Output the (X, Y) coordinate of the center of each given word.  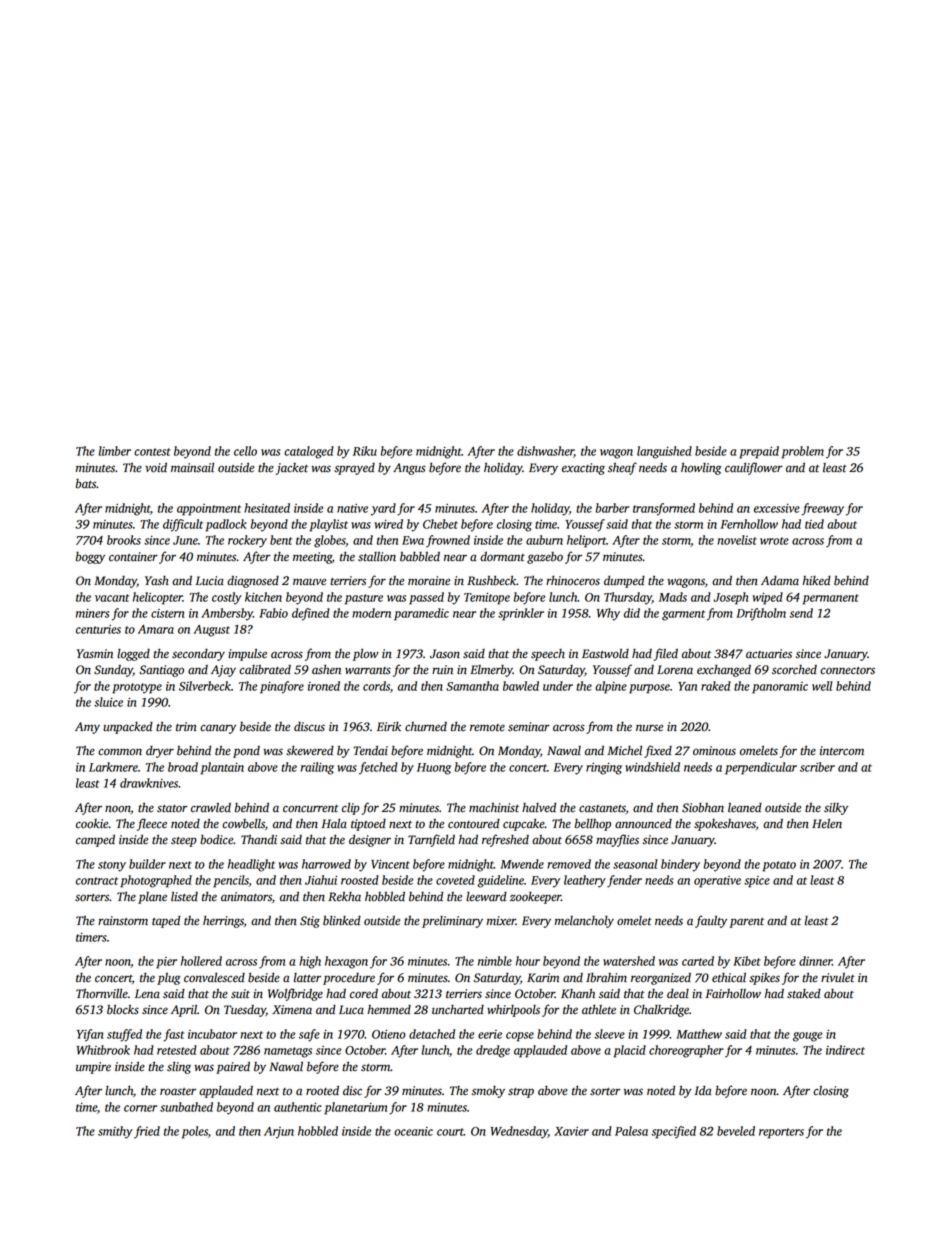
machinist (494, 808)
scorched (794, 670)
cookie (92, 824)
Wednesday (519, 1132)
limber (115, 451)
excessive (777, 508)
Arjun (279, 1133)
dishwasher (545, 452)
